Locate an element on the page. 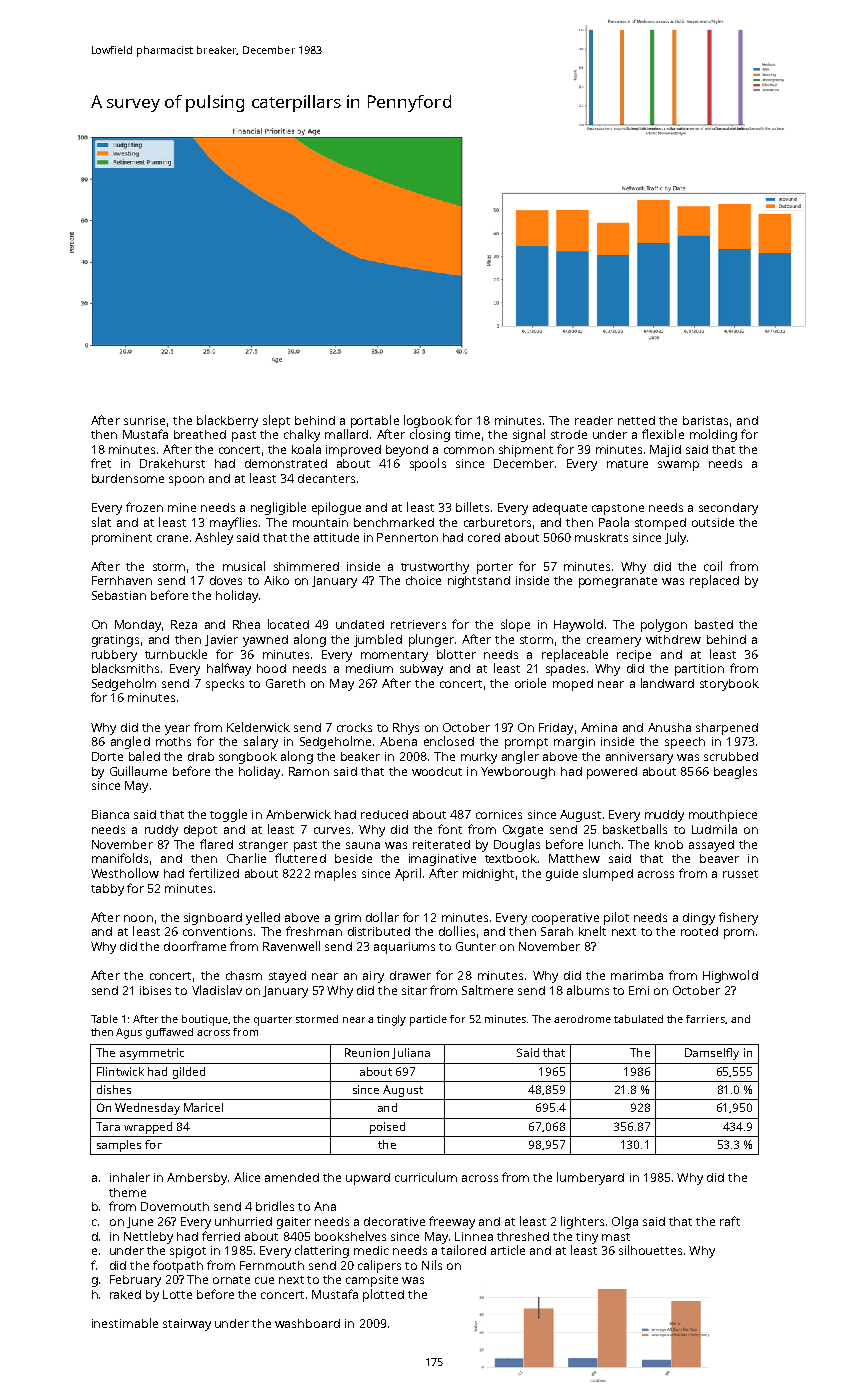  curriculum is located at coordinates (426, 1177).
